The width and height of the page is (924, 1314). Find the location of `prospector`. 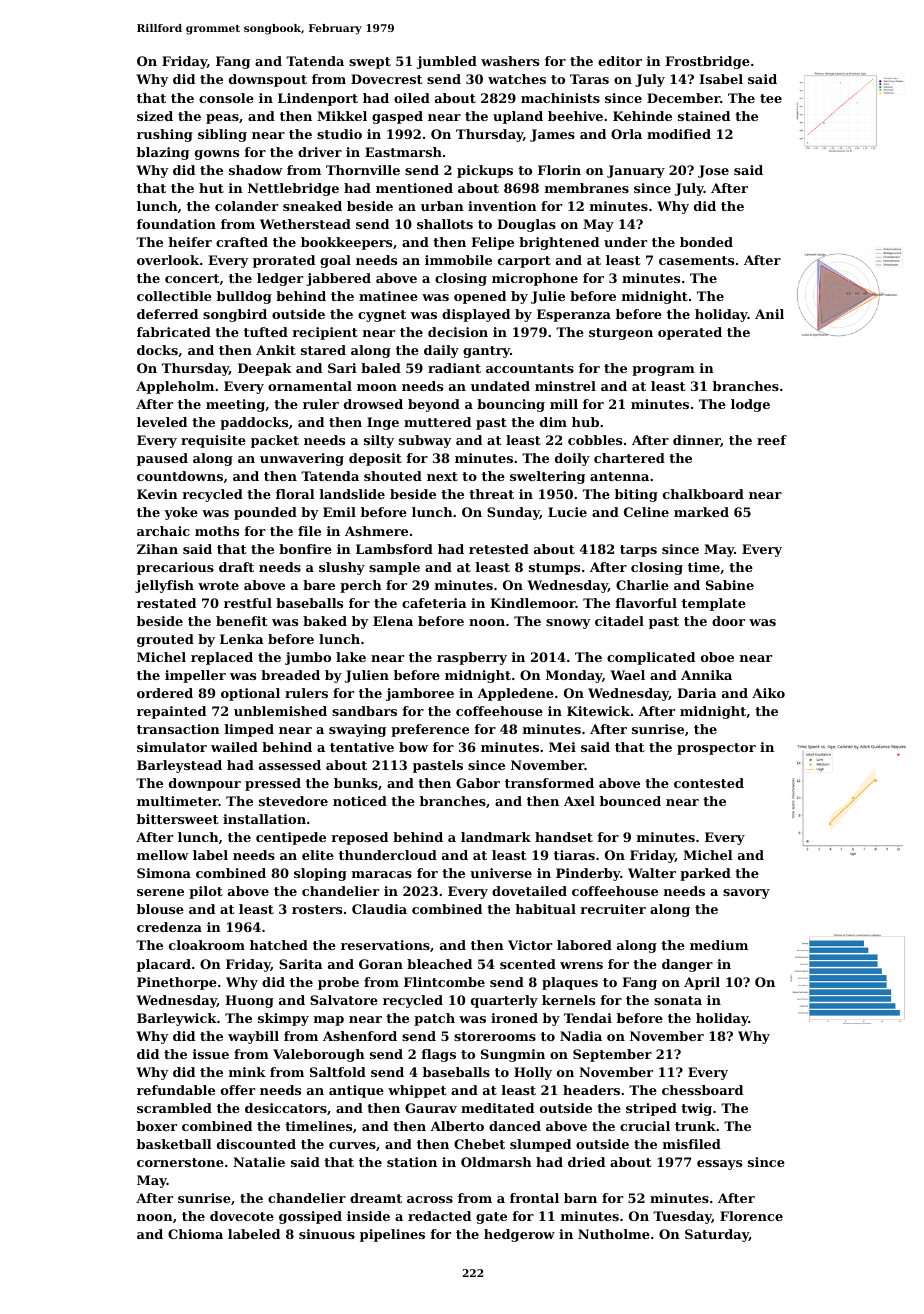

prospector is located at coordinates (716, 749).
